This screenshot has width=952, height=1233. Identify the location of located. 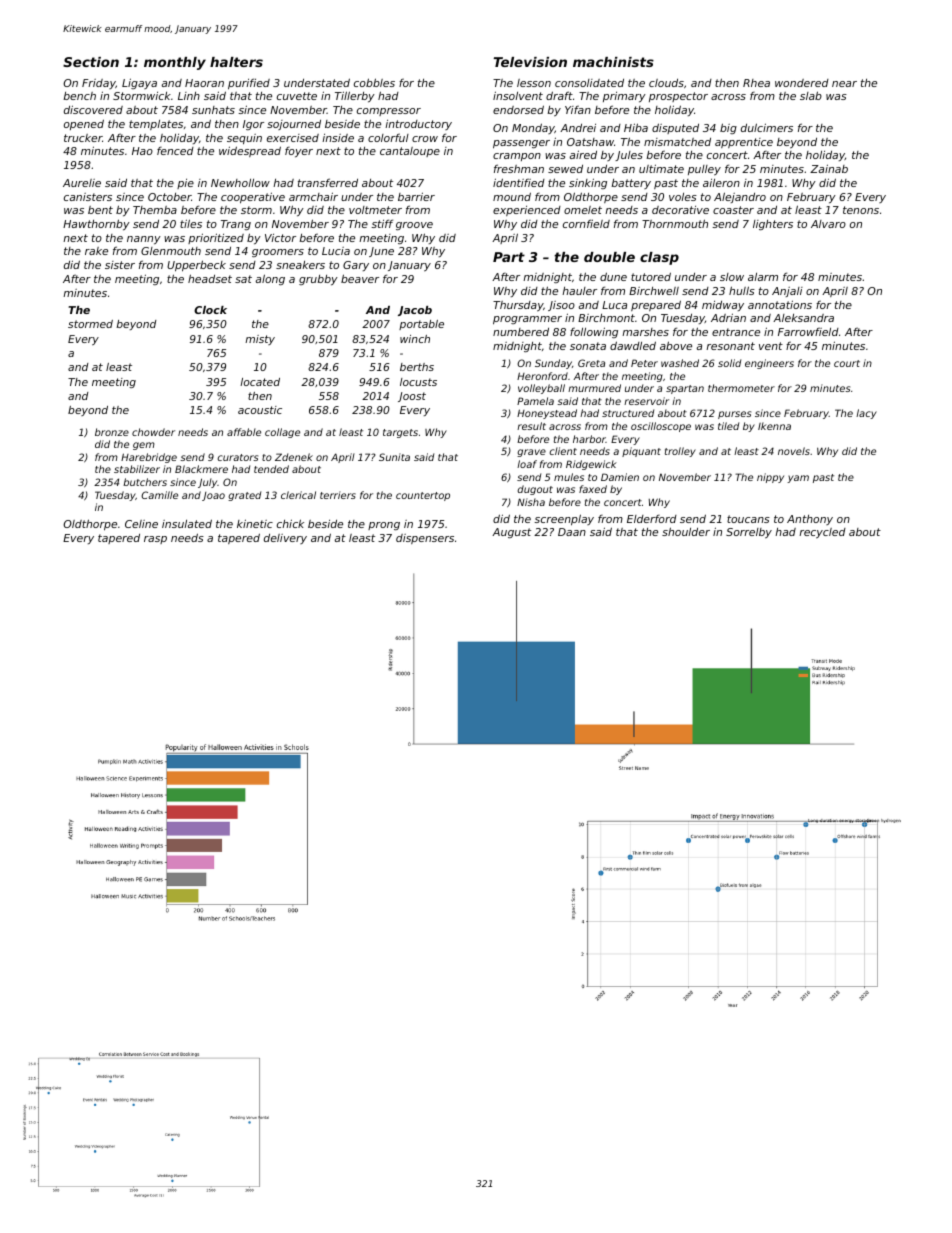
(260, 382).
